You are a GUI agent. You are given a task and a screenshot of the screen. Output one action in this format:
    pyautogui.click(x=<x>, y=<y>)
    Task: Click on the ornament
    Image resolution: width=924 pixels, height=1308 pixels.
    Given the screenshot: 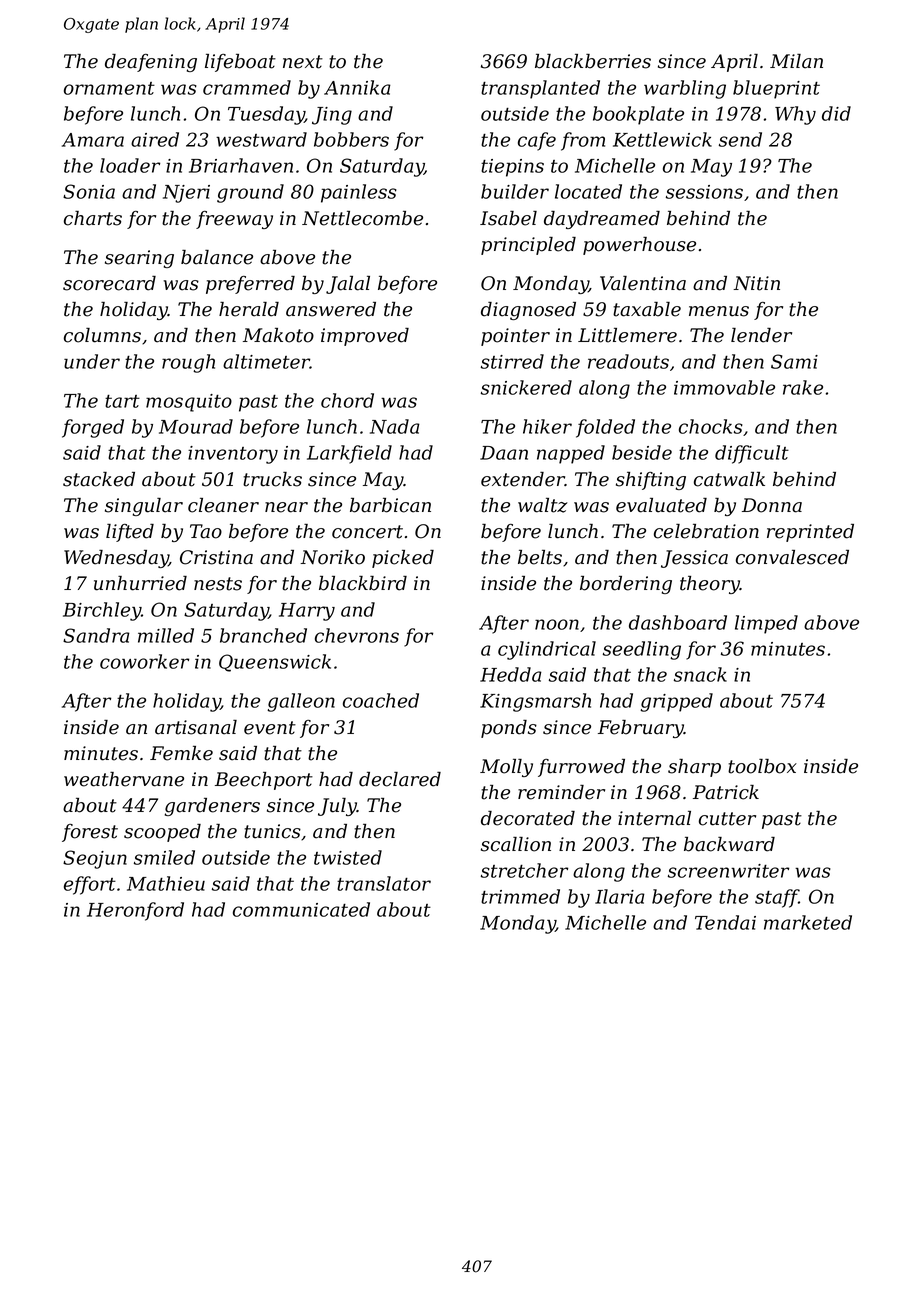 What is the action you would take?
    pyautogui.click(x=109, y=88)
